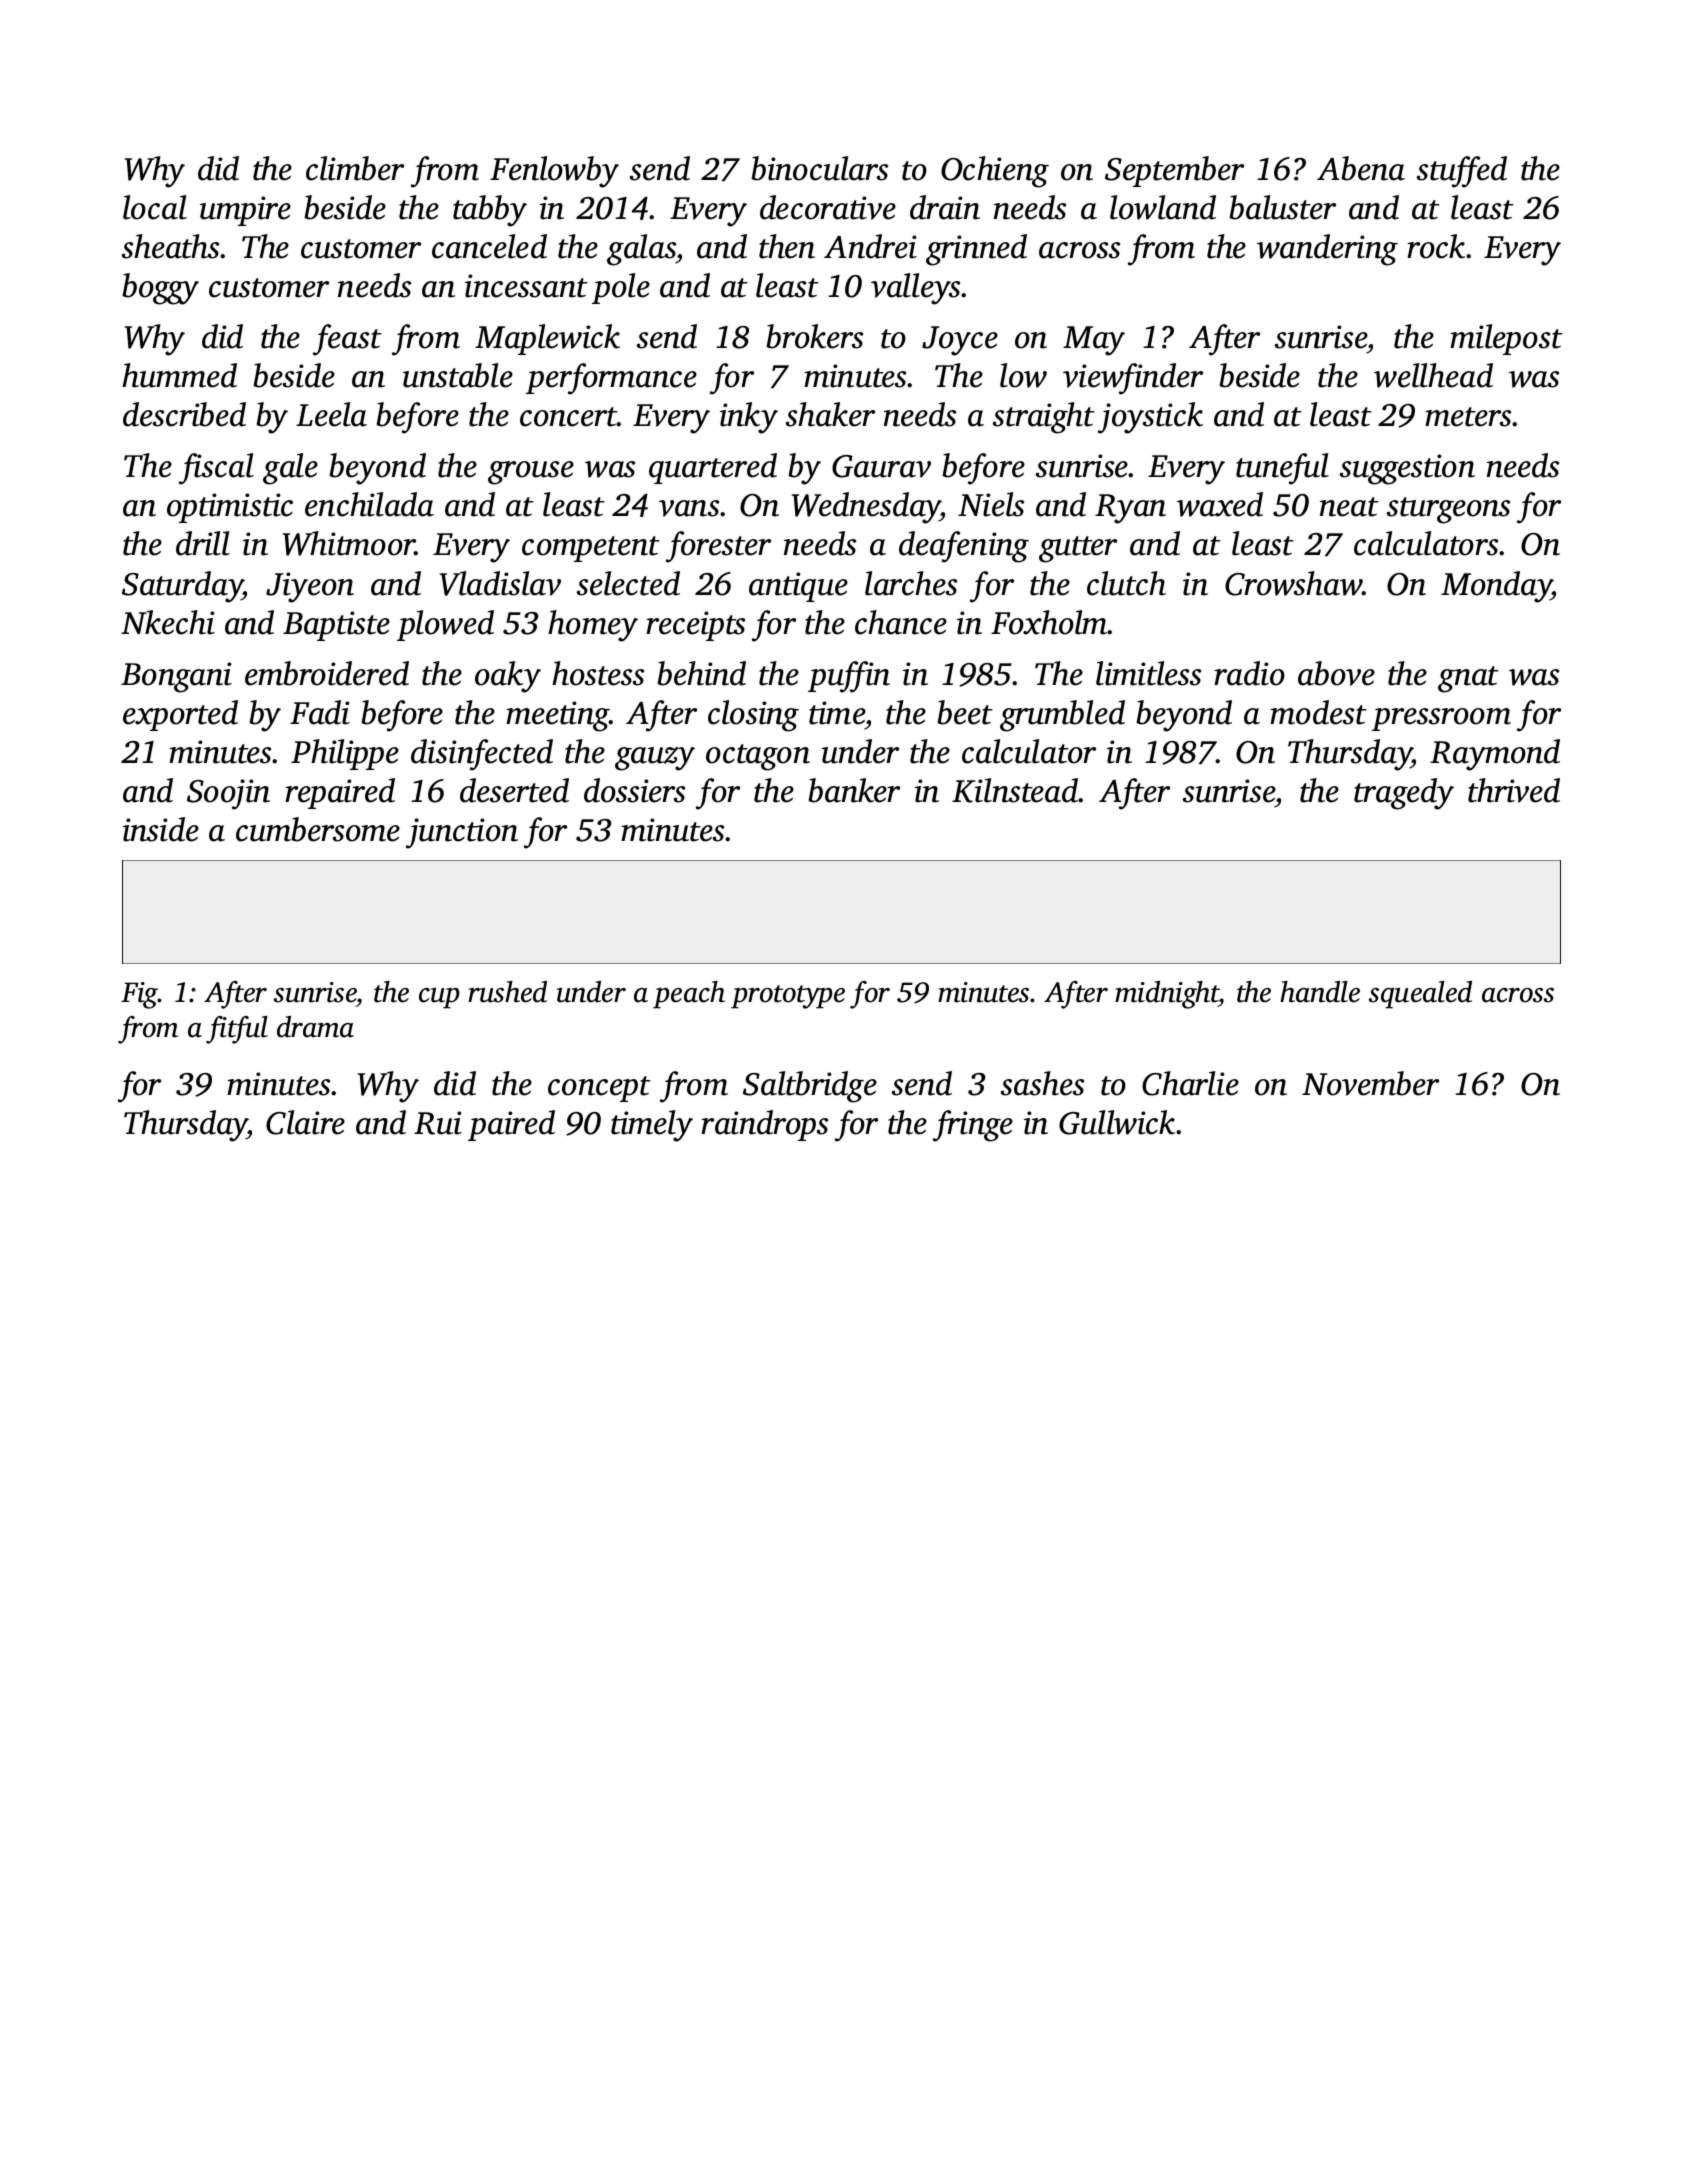  I want to click on brokers, so click(814, 336).
